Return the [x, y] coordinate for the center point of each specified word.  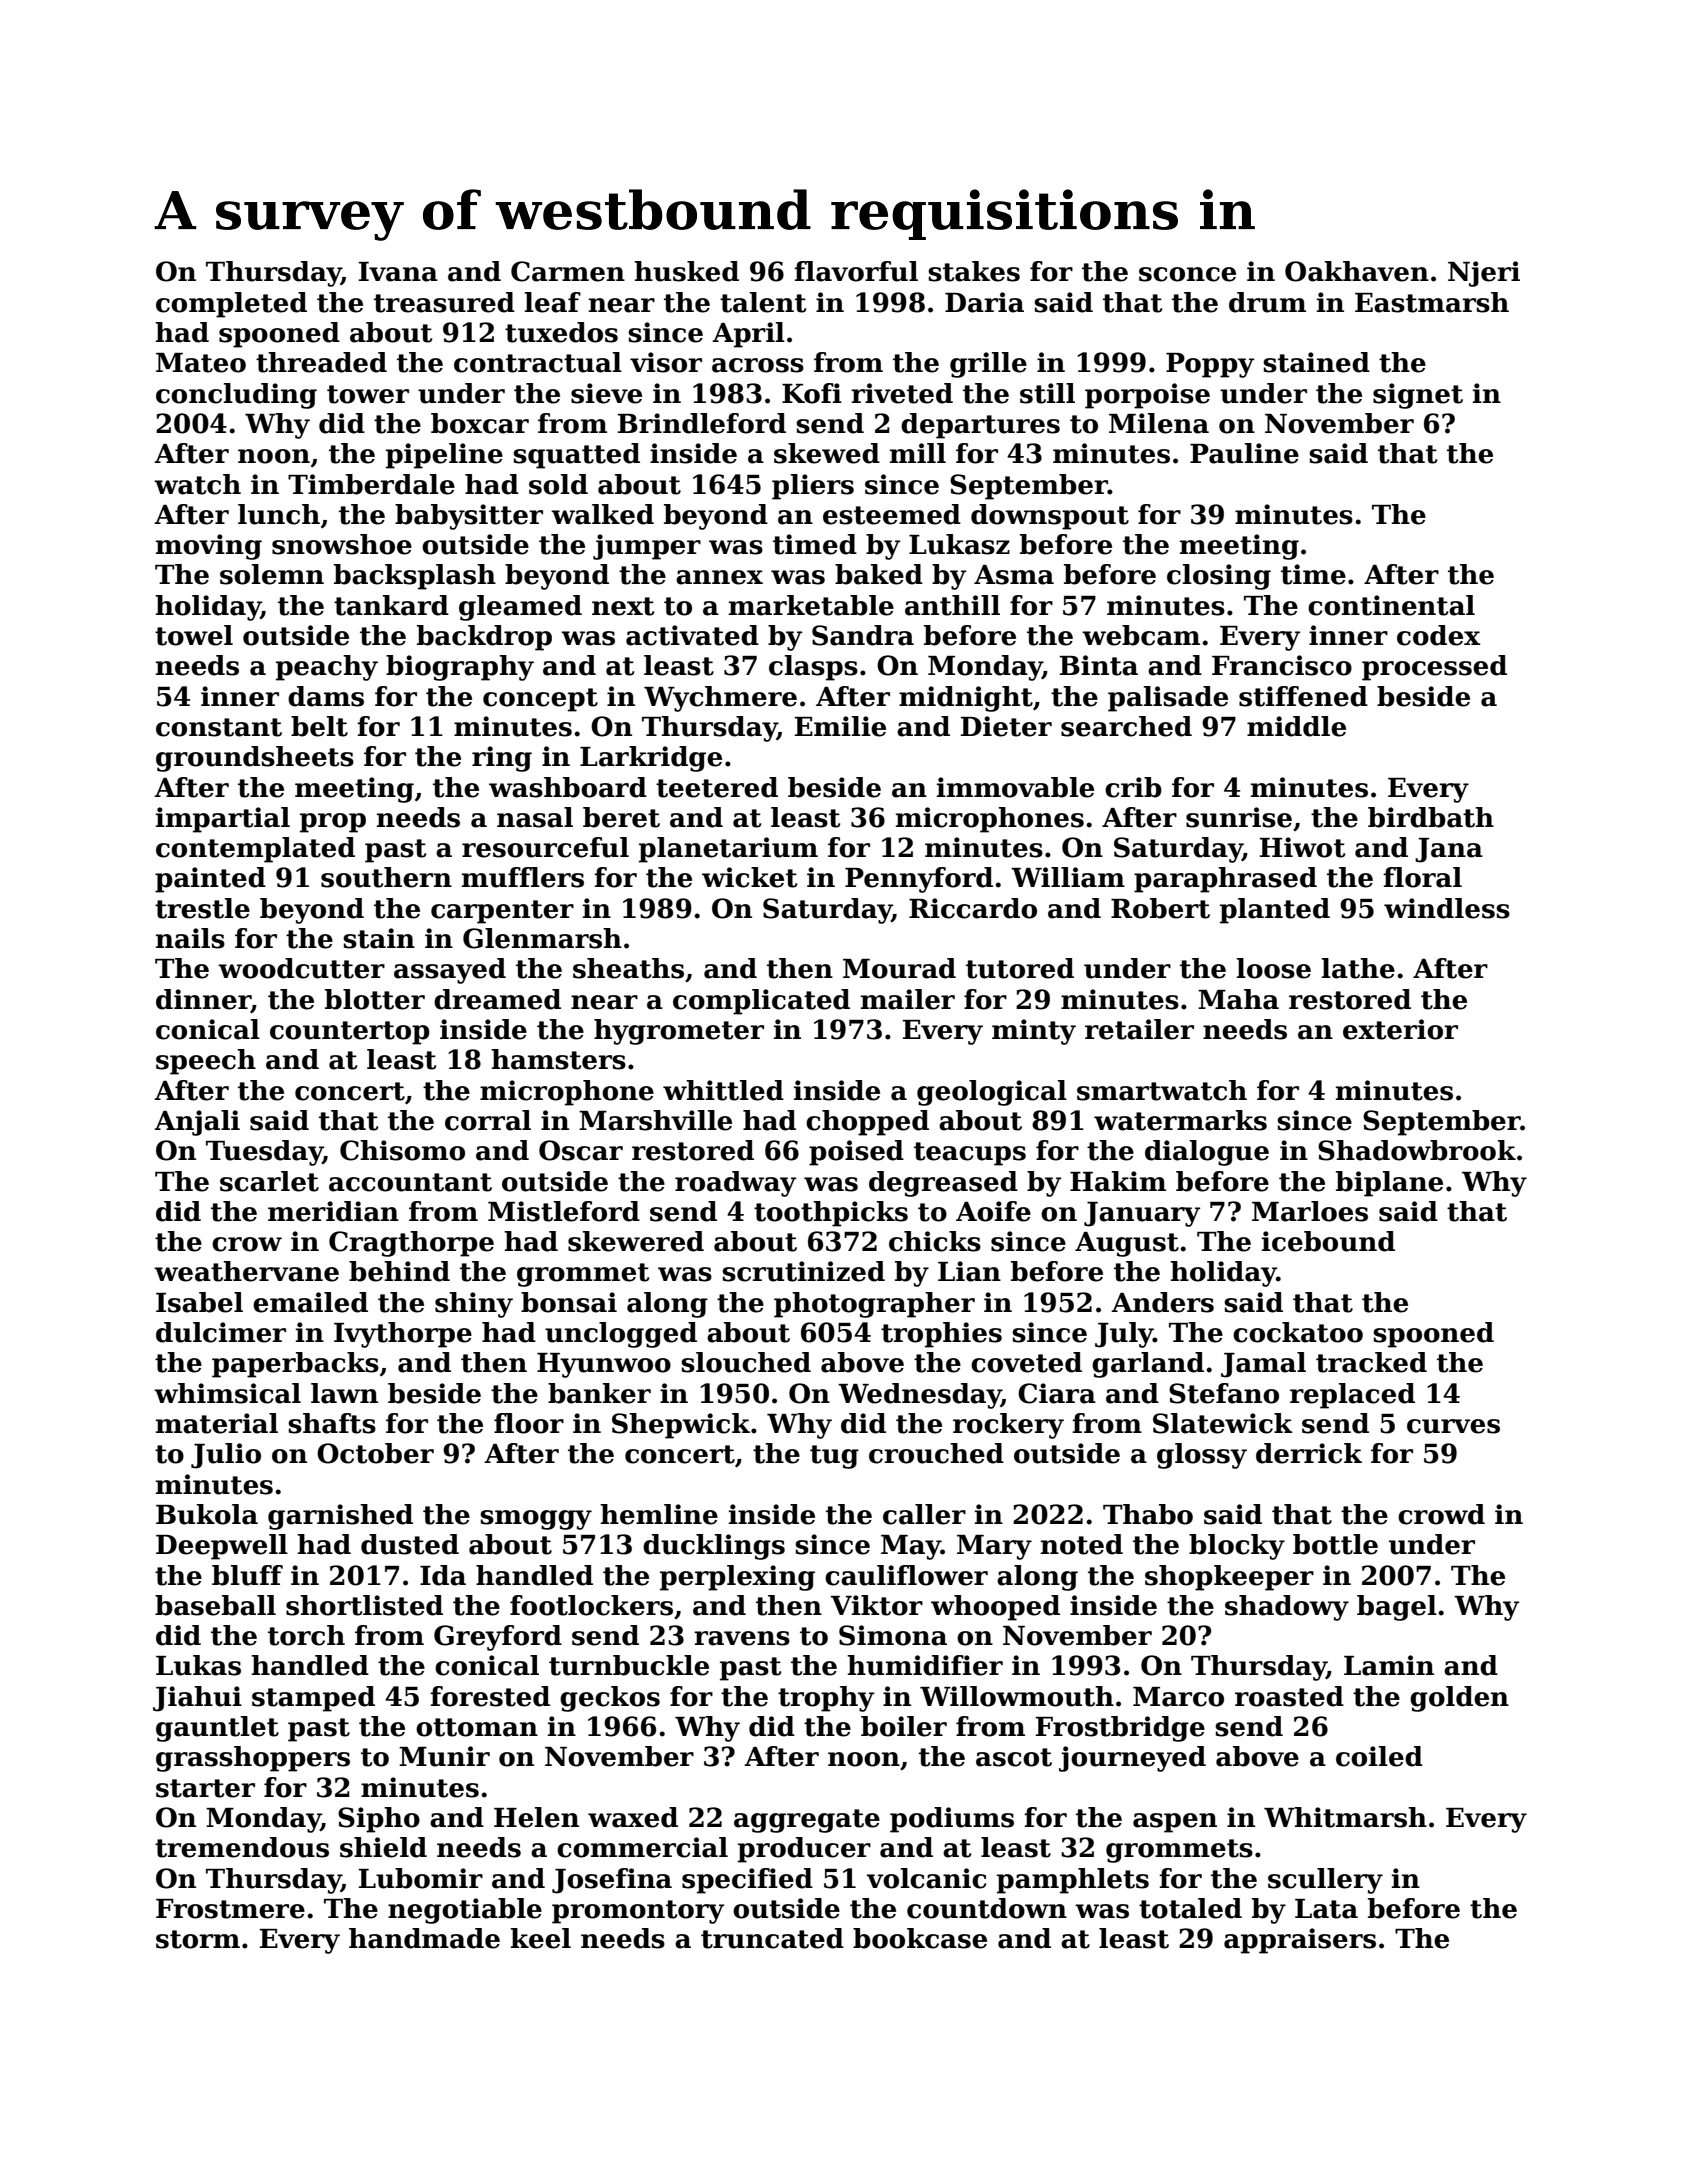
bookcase [920, 1938]
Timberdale [371, 484]
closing [1219, 577]
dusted [410, 1544]
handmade [424, 1938]
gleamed [520, 608]
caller [924, 1514]
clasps [813, 668]
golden [1459, 1699]
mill [918, 453]
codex [1438, 635]
